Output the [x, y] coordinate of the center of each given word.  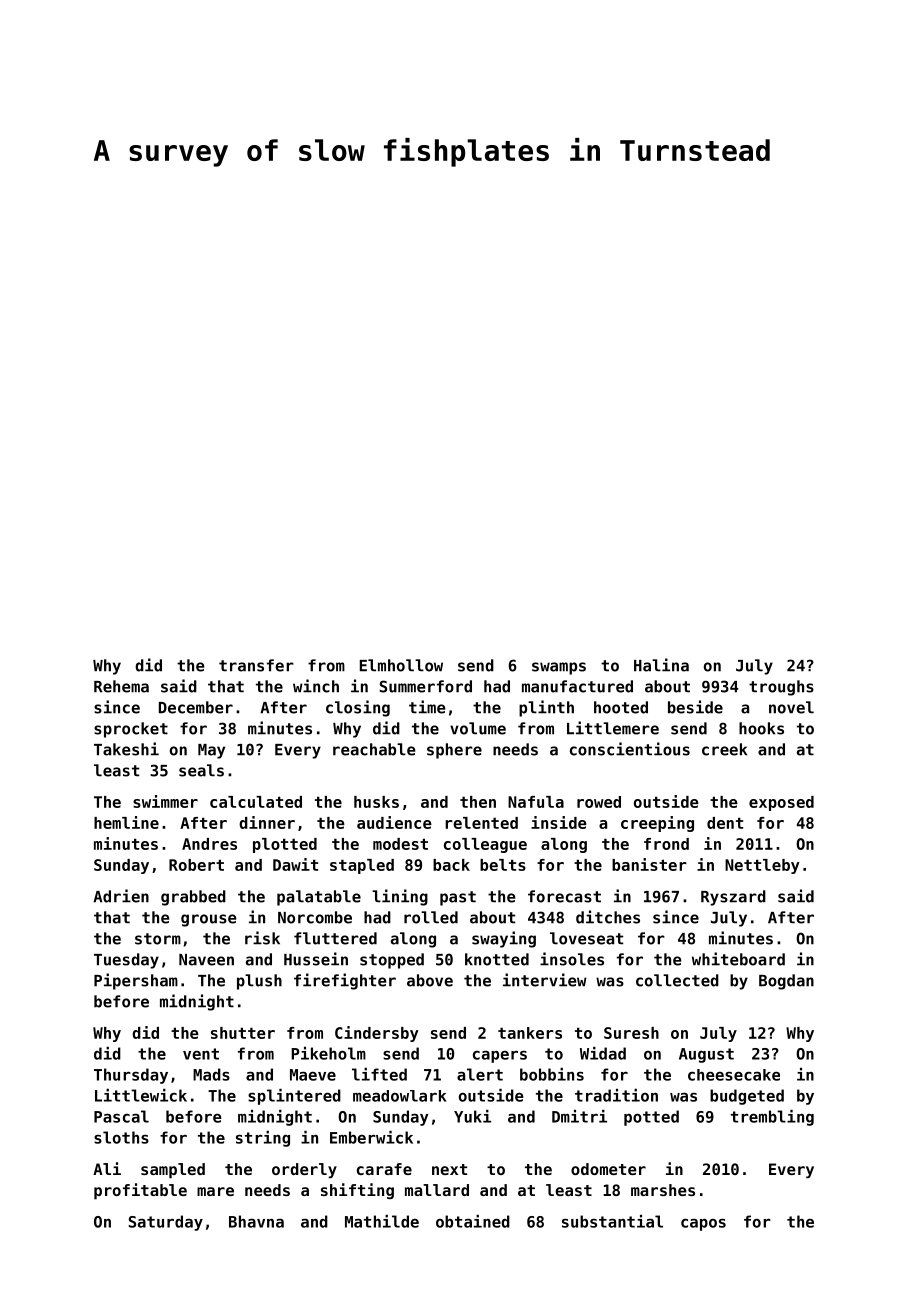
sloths [121, 1137]
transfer [256, 665]
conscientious [630, 749]
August [706, 1055]
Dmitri [579, 1116]
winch [316, 686]
